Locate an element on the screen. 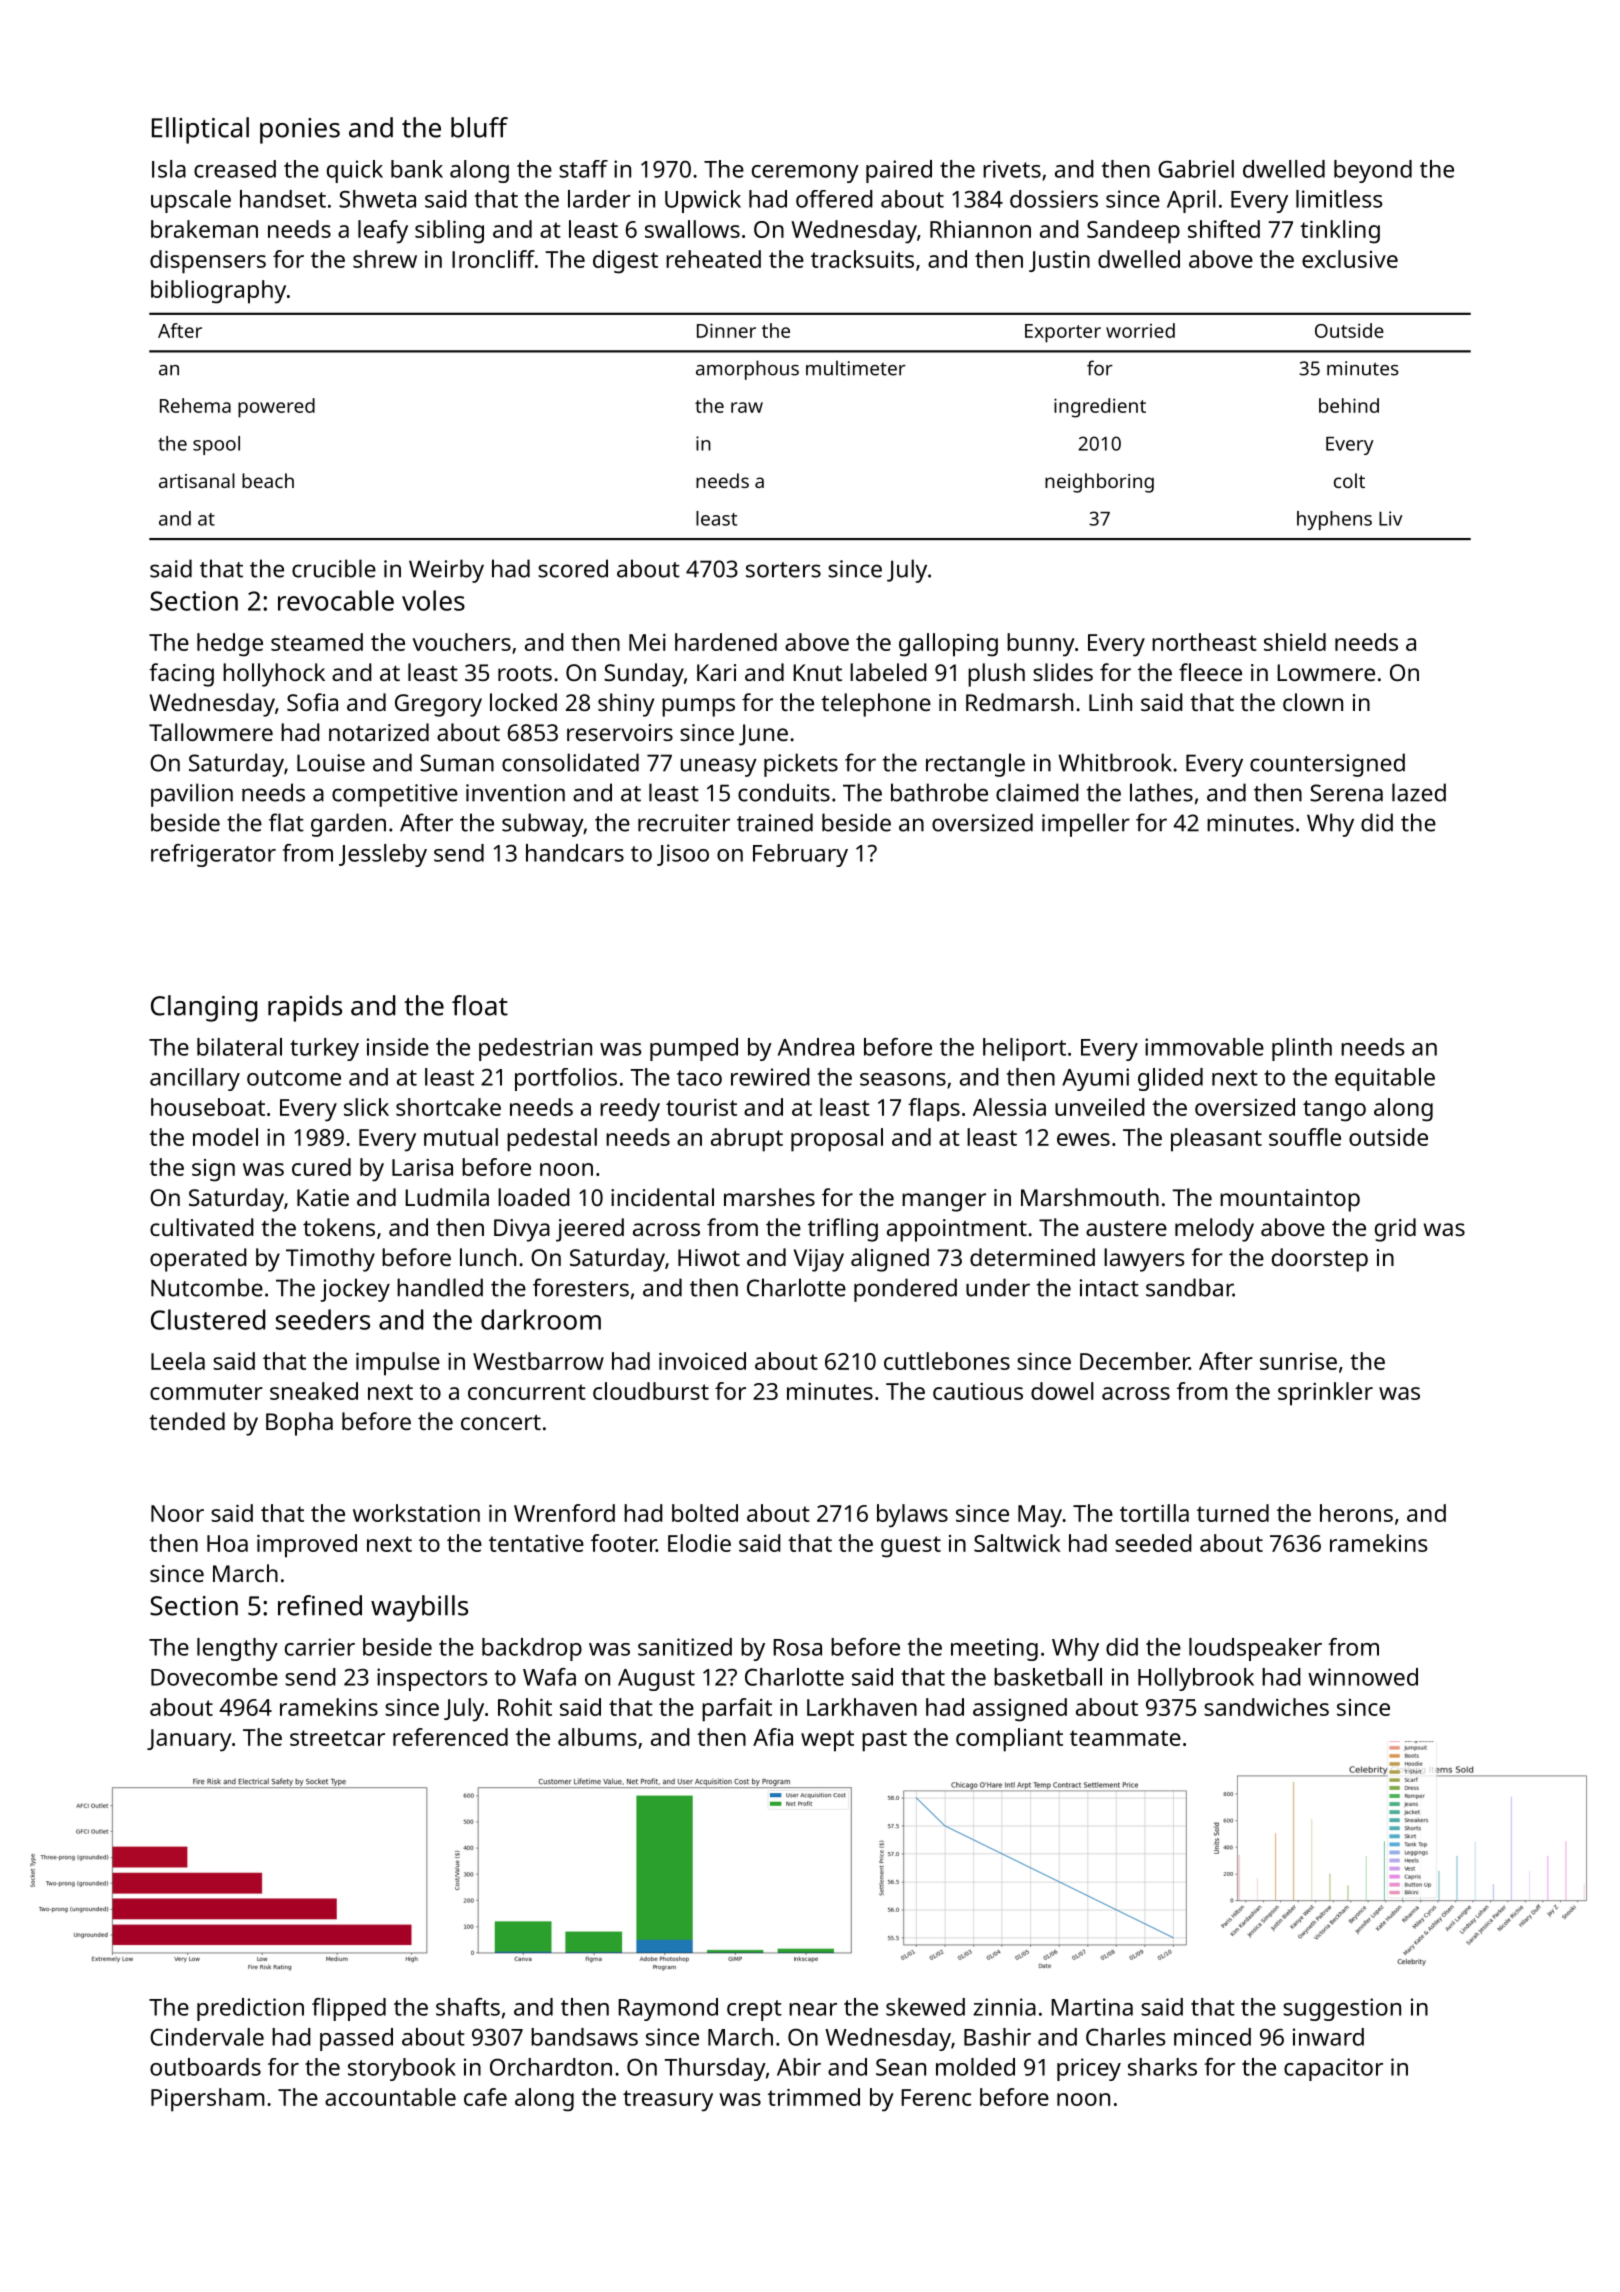  refrigerator is located at coordinates (213, 855).
